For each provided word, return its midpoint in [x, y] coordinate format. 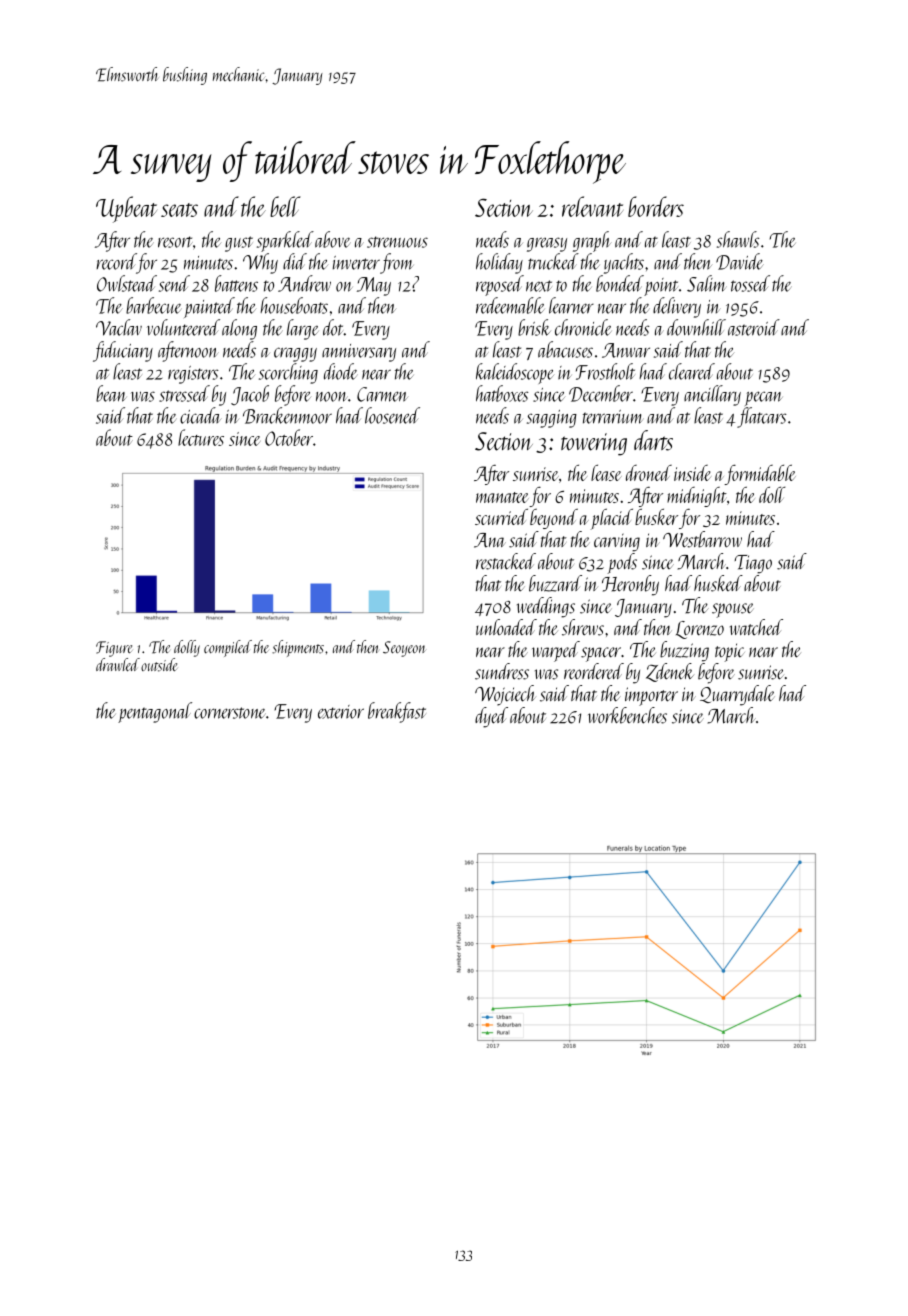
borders [656, 206]
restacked [506, 561]
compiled [228, 648]
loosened [392, 415]
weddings [546, 607]
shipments [298, 648]
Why [260, 263]
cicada [201, 415]
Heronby [630, 585]
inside [692, 473]
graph [592, 241]
